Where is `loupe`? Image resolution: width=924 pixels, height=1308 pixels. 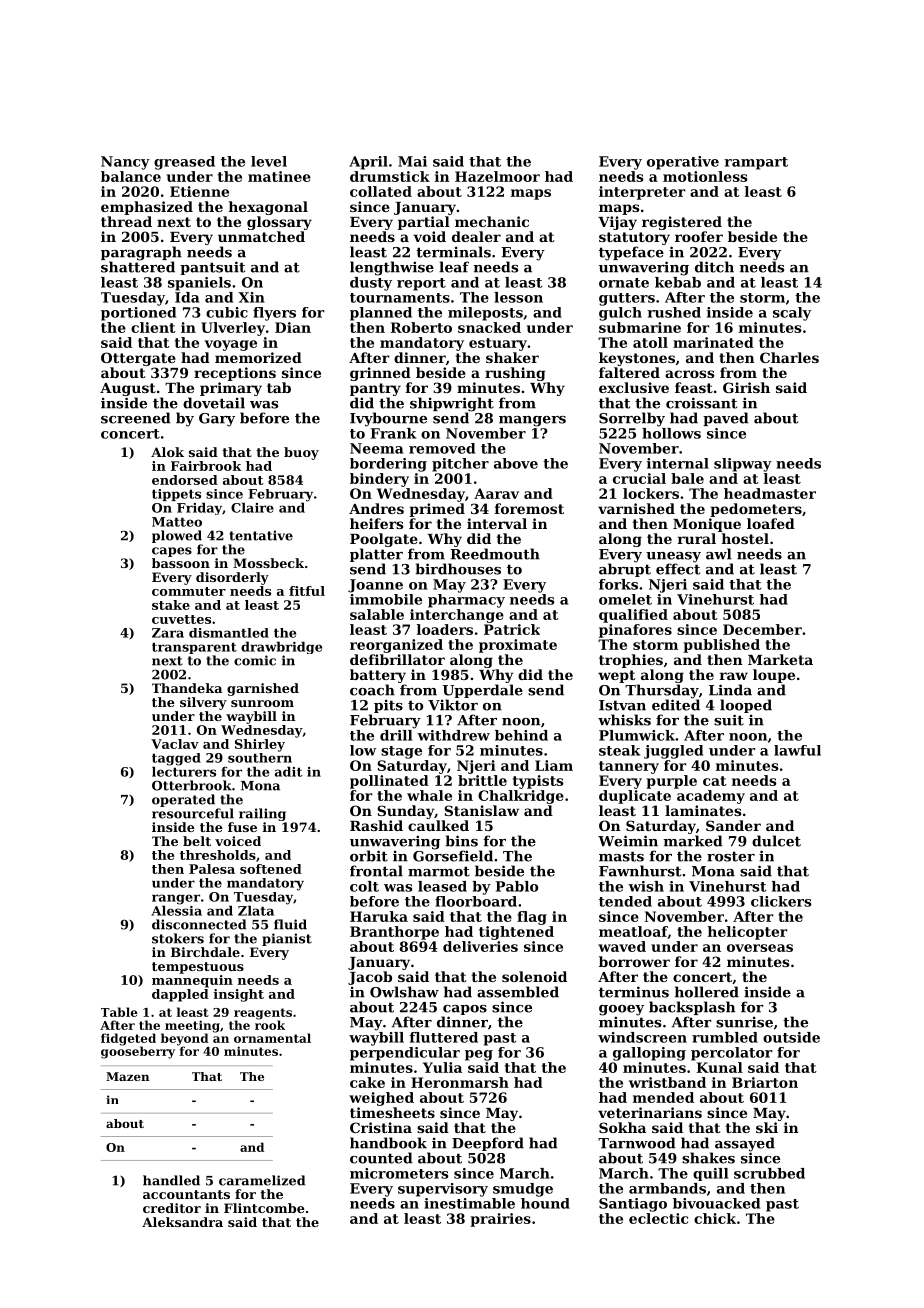 loupe is located at coordinates (774, 676).
